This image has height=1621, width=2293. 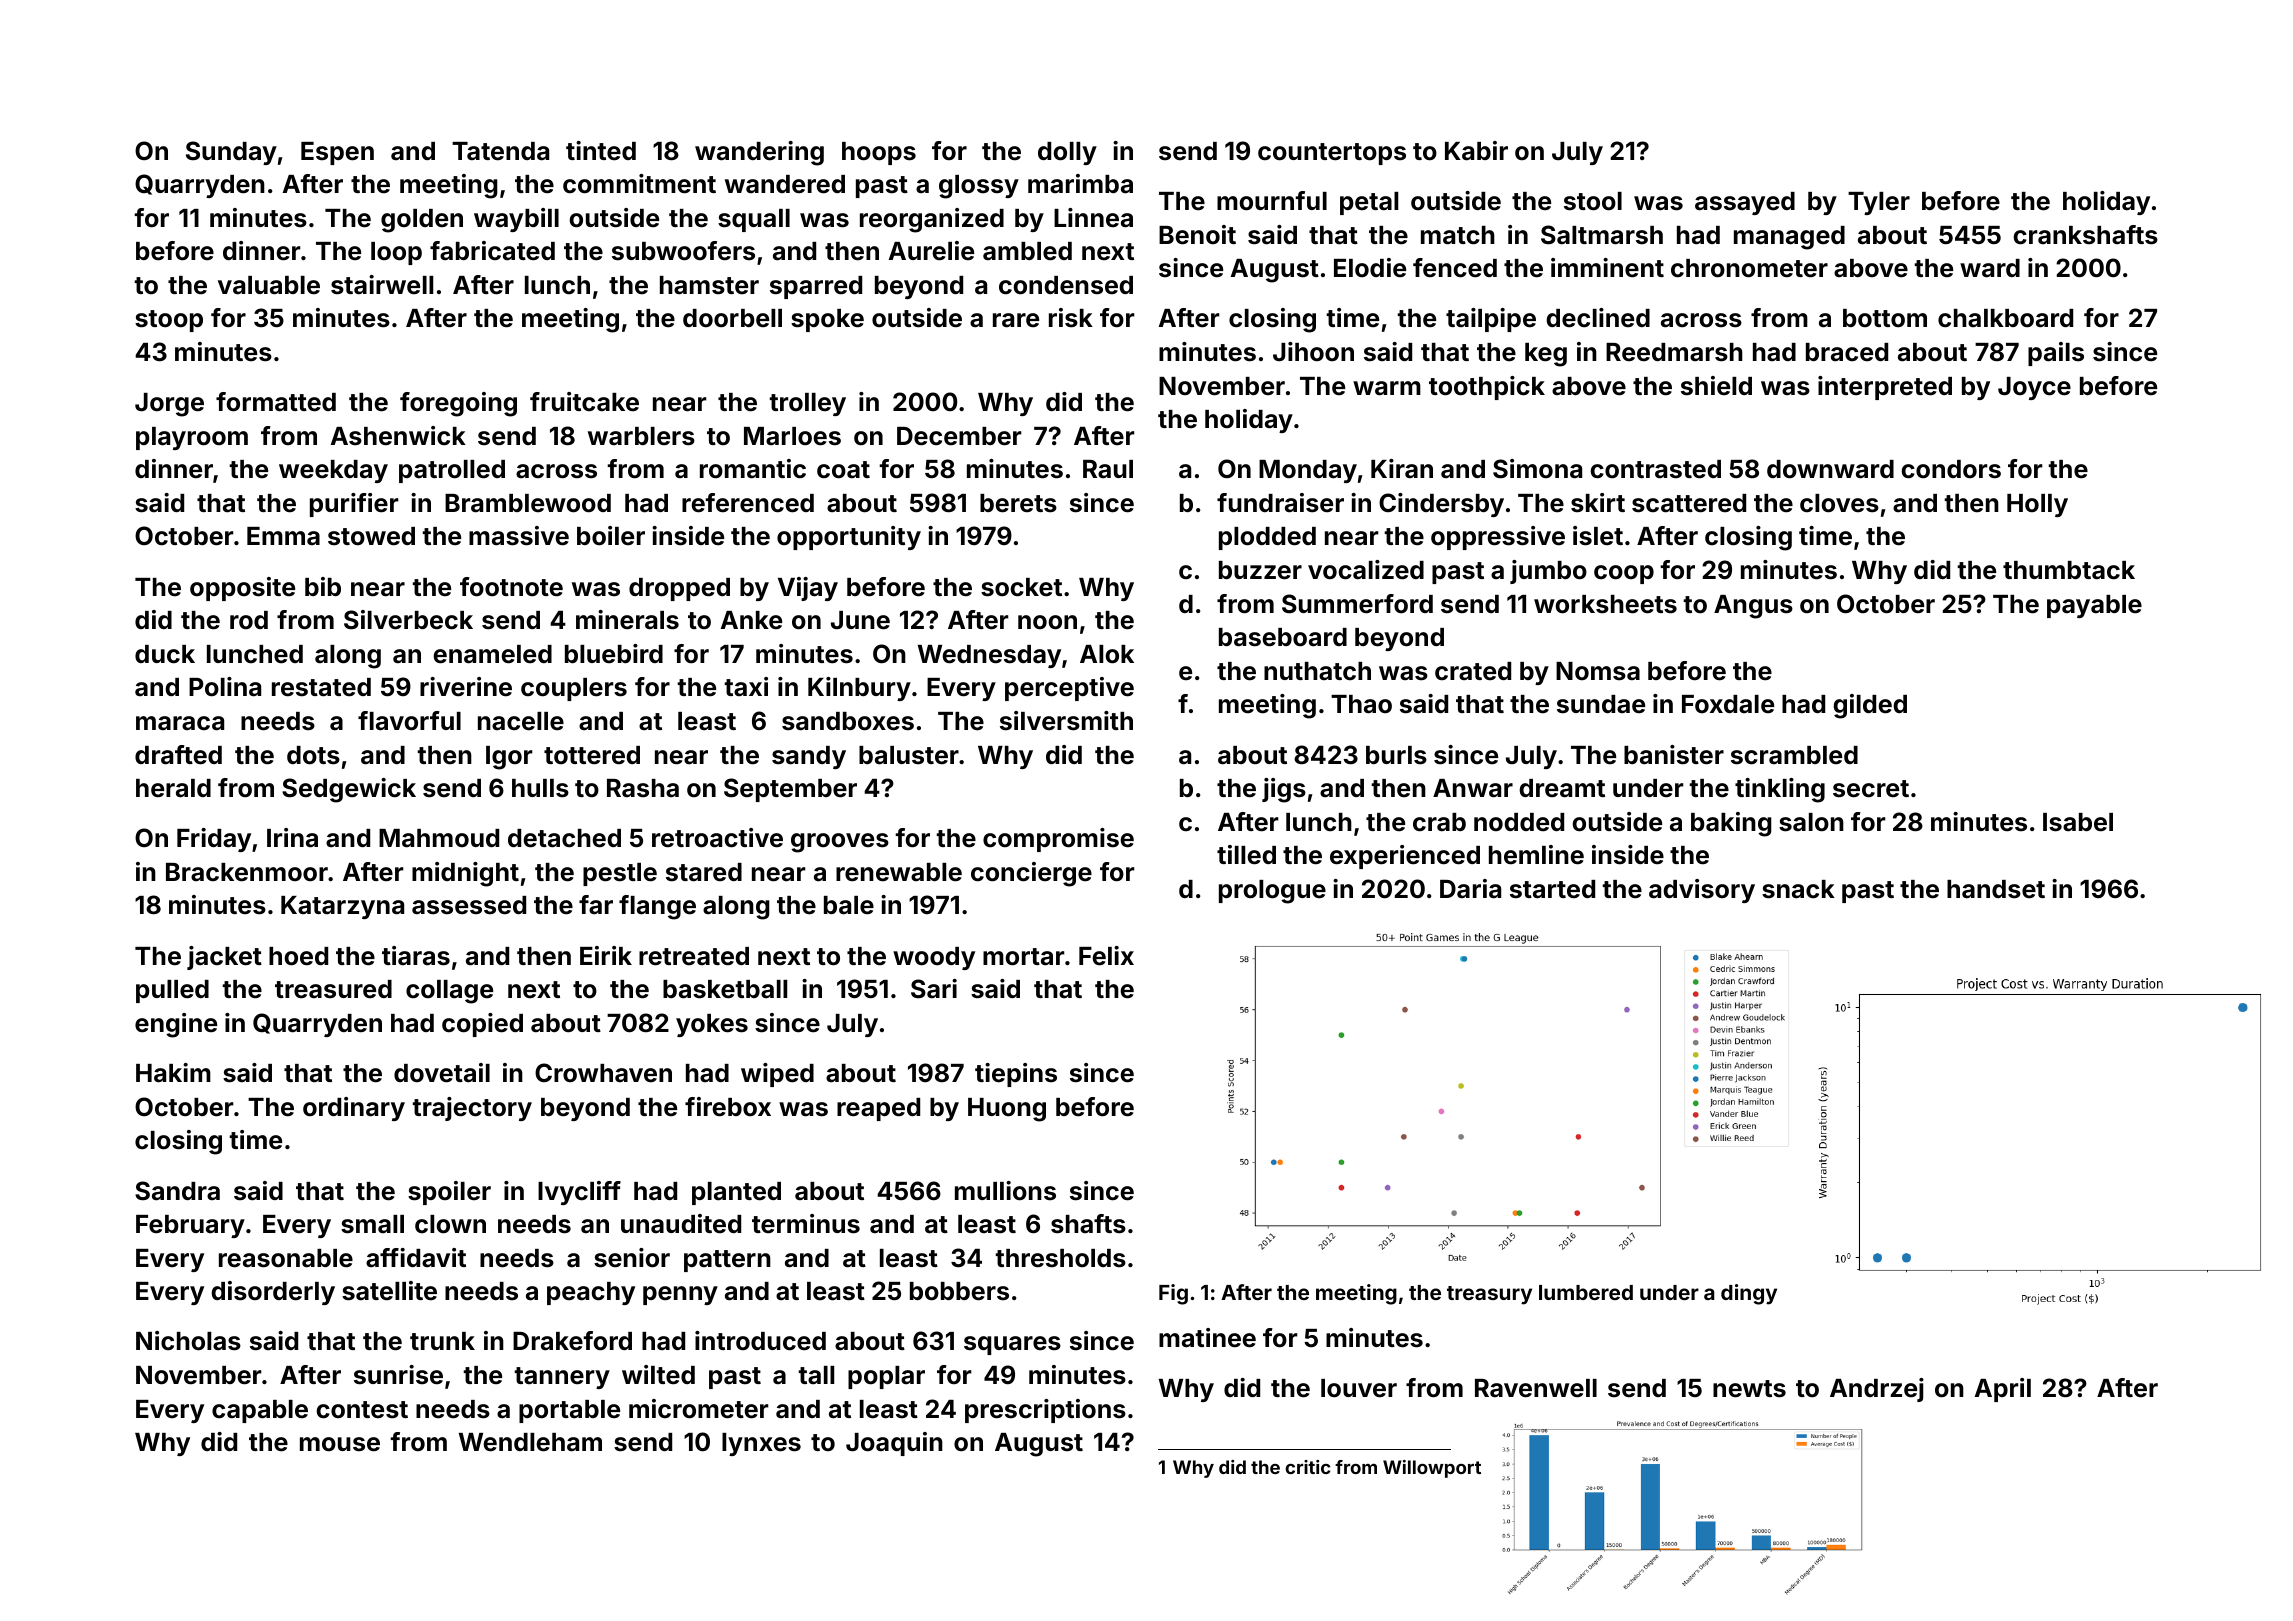 I want to click on secret, so click(x=1871, y=789).
